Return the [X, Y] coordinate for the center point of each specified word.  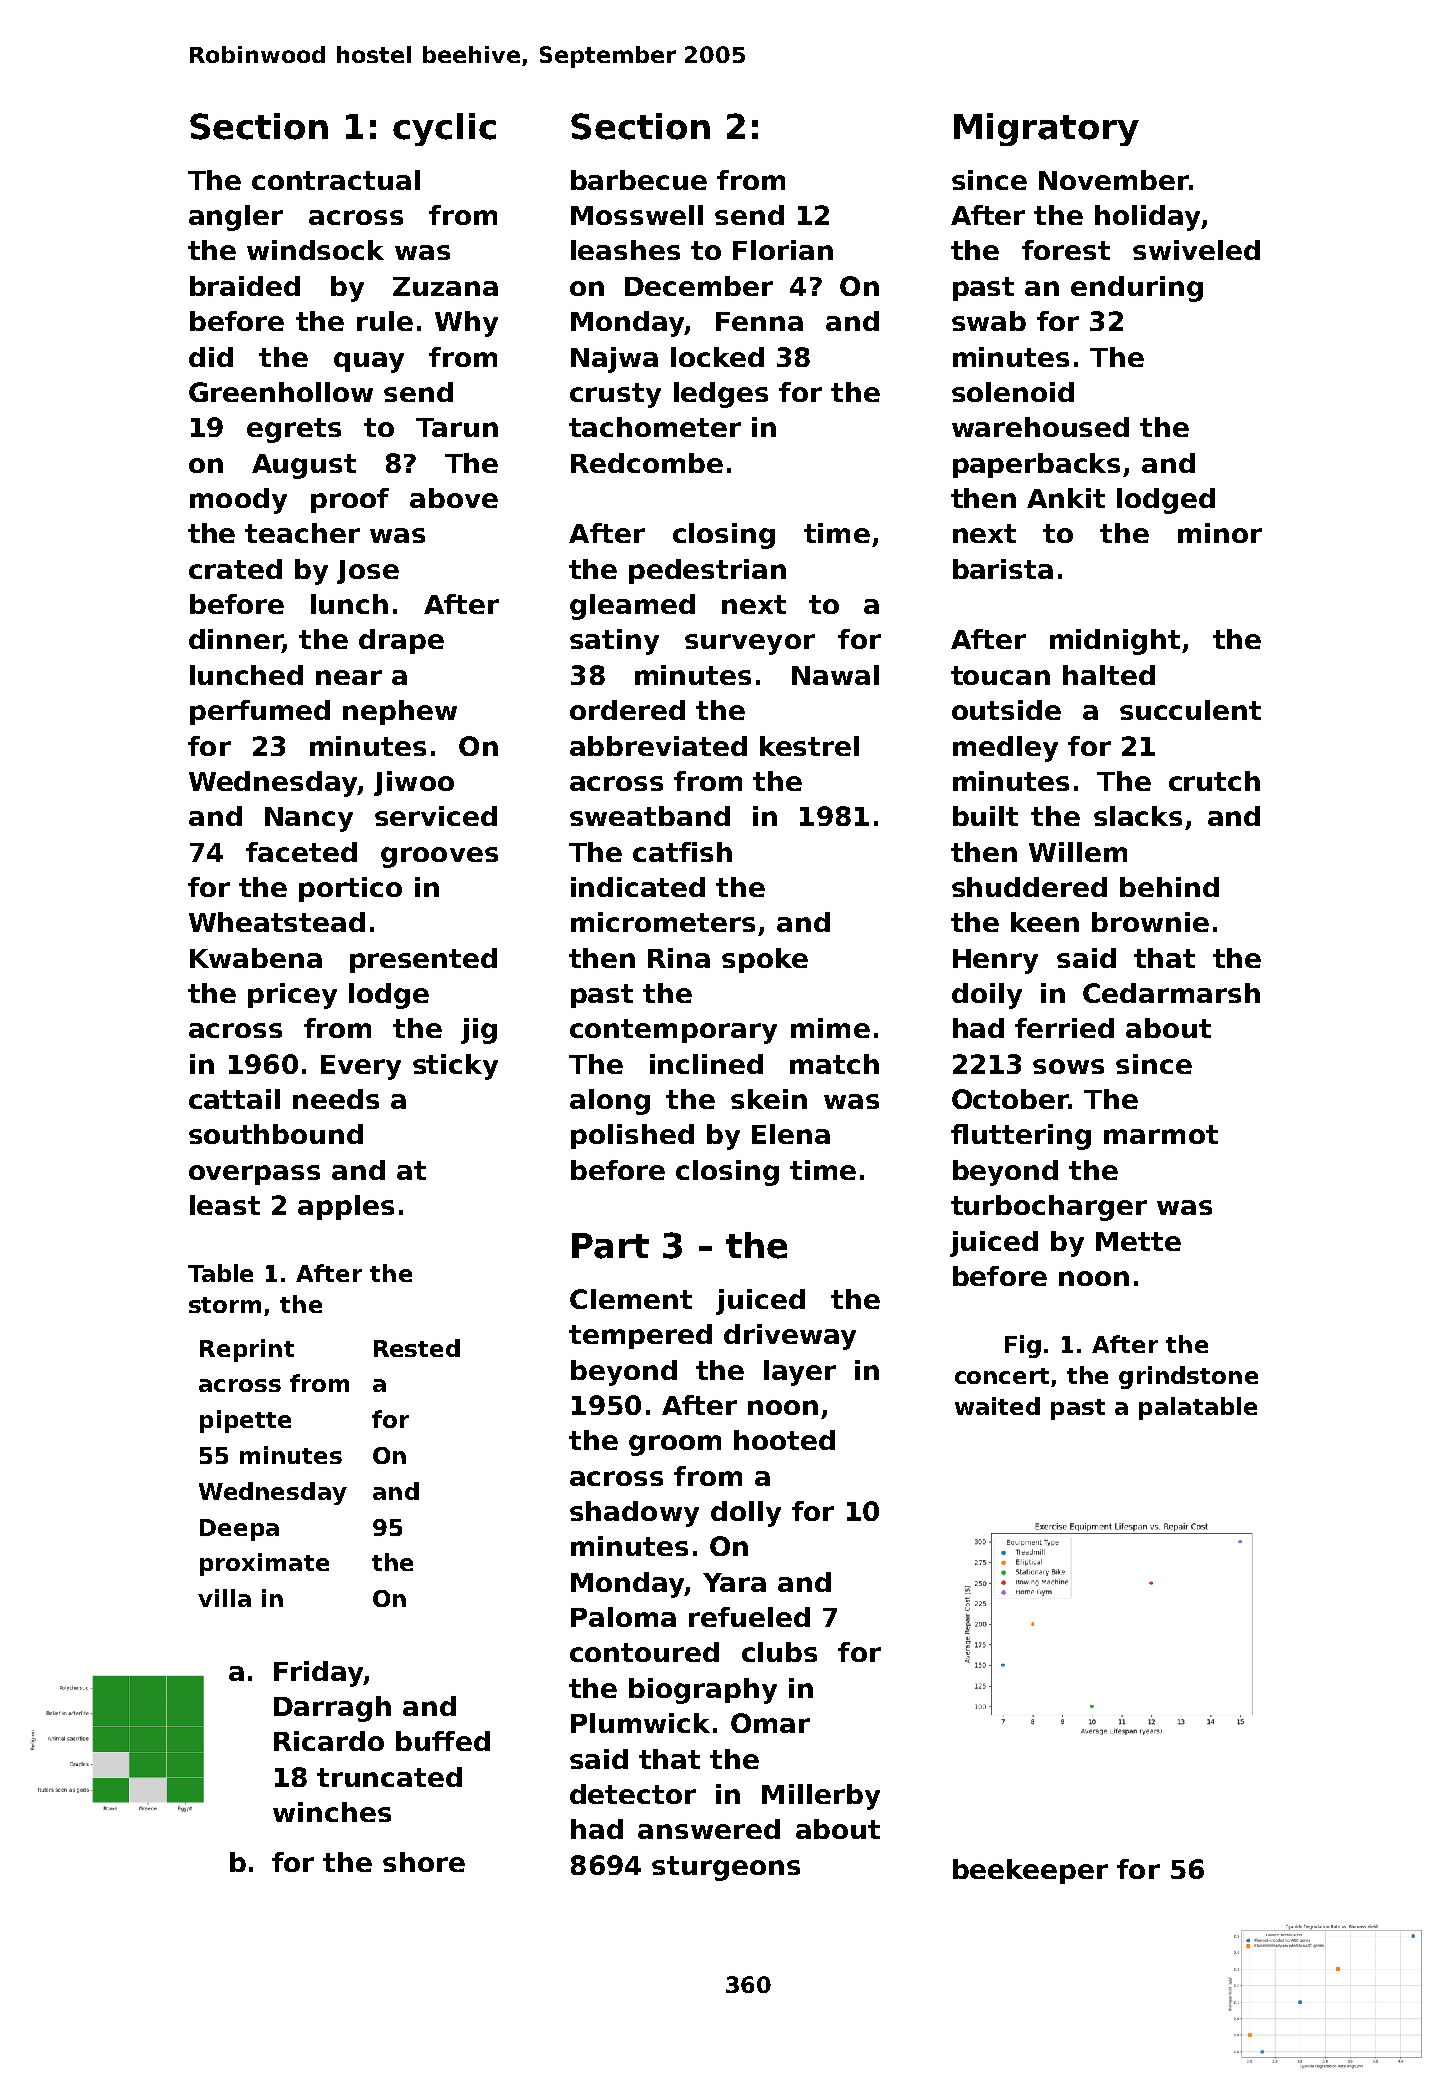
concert [1002, 1376]
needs [336, 1099]
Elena [791, 1134]
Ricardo [329, 1741]
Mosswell [637, 215]
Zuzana [445, 286]
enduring [1137, 289]
